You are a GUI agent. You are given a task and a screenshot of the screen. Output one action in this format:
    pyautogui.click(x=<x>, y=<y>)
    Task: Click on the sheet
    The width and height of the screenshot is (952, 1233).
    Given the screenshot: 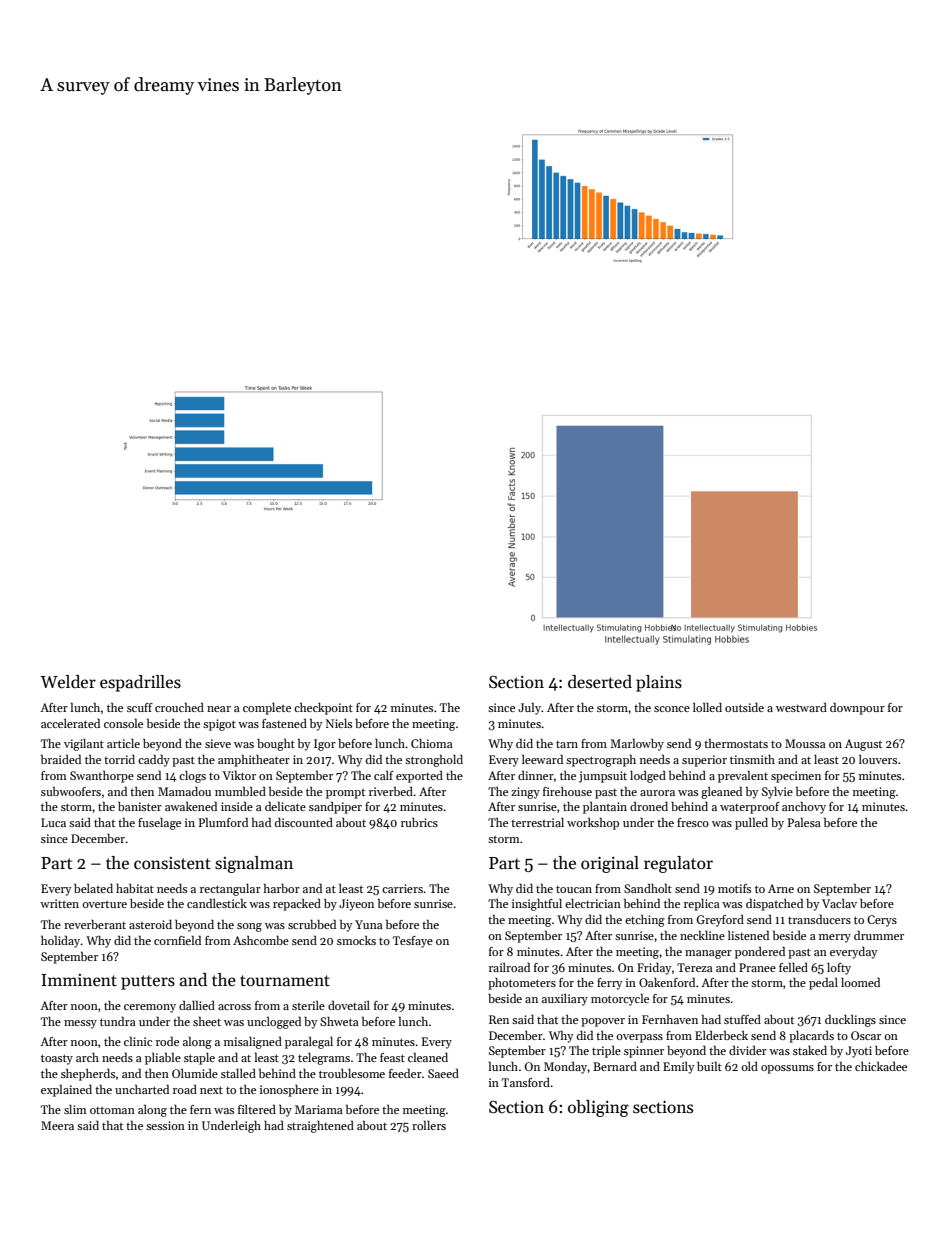 What is the action you would take?
    pyautogui.click(x=207, y=1021)
